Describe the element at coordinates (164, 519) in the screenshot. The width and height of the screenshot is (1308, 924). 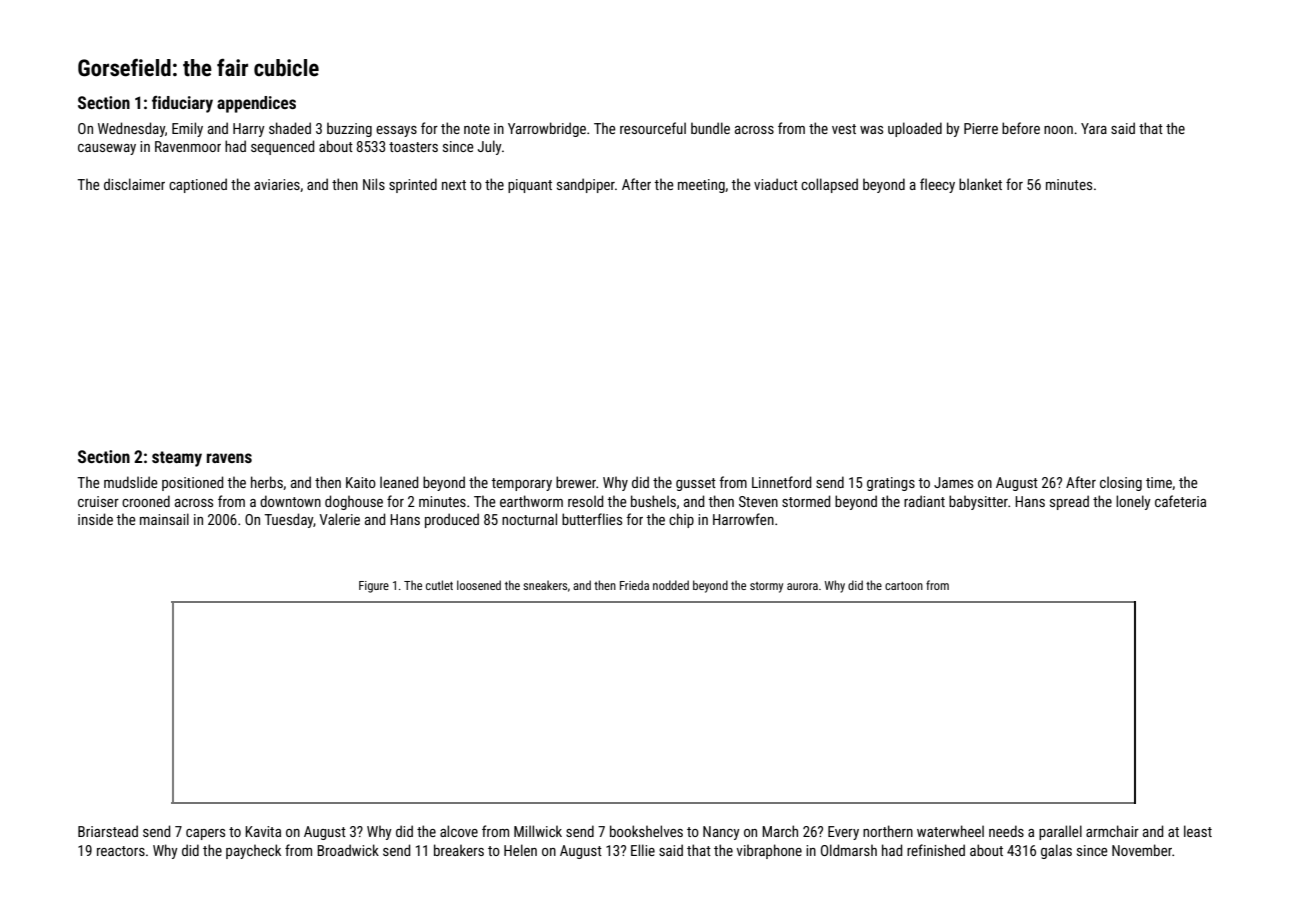
I see `mainsail` at that location.
